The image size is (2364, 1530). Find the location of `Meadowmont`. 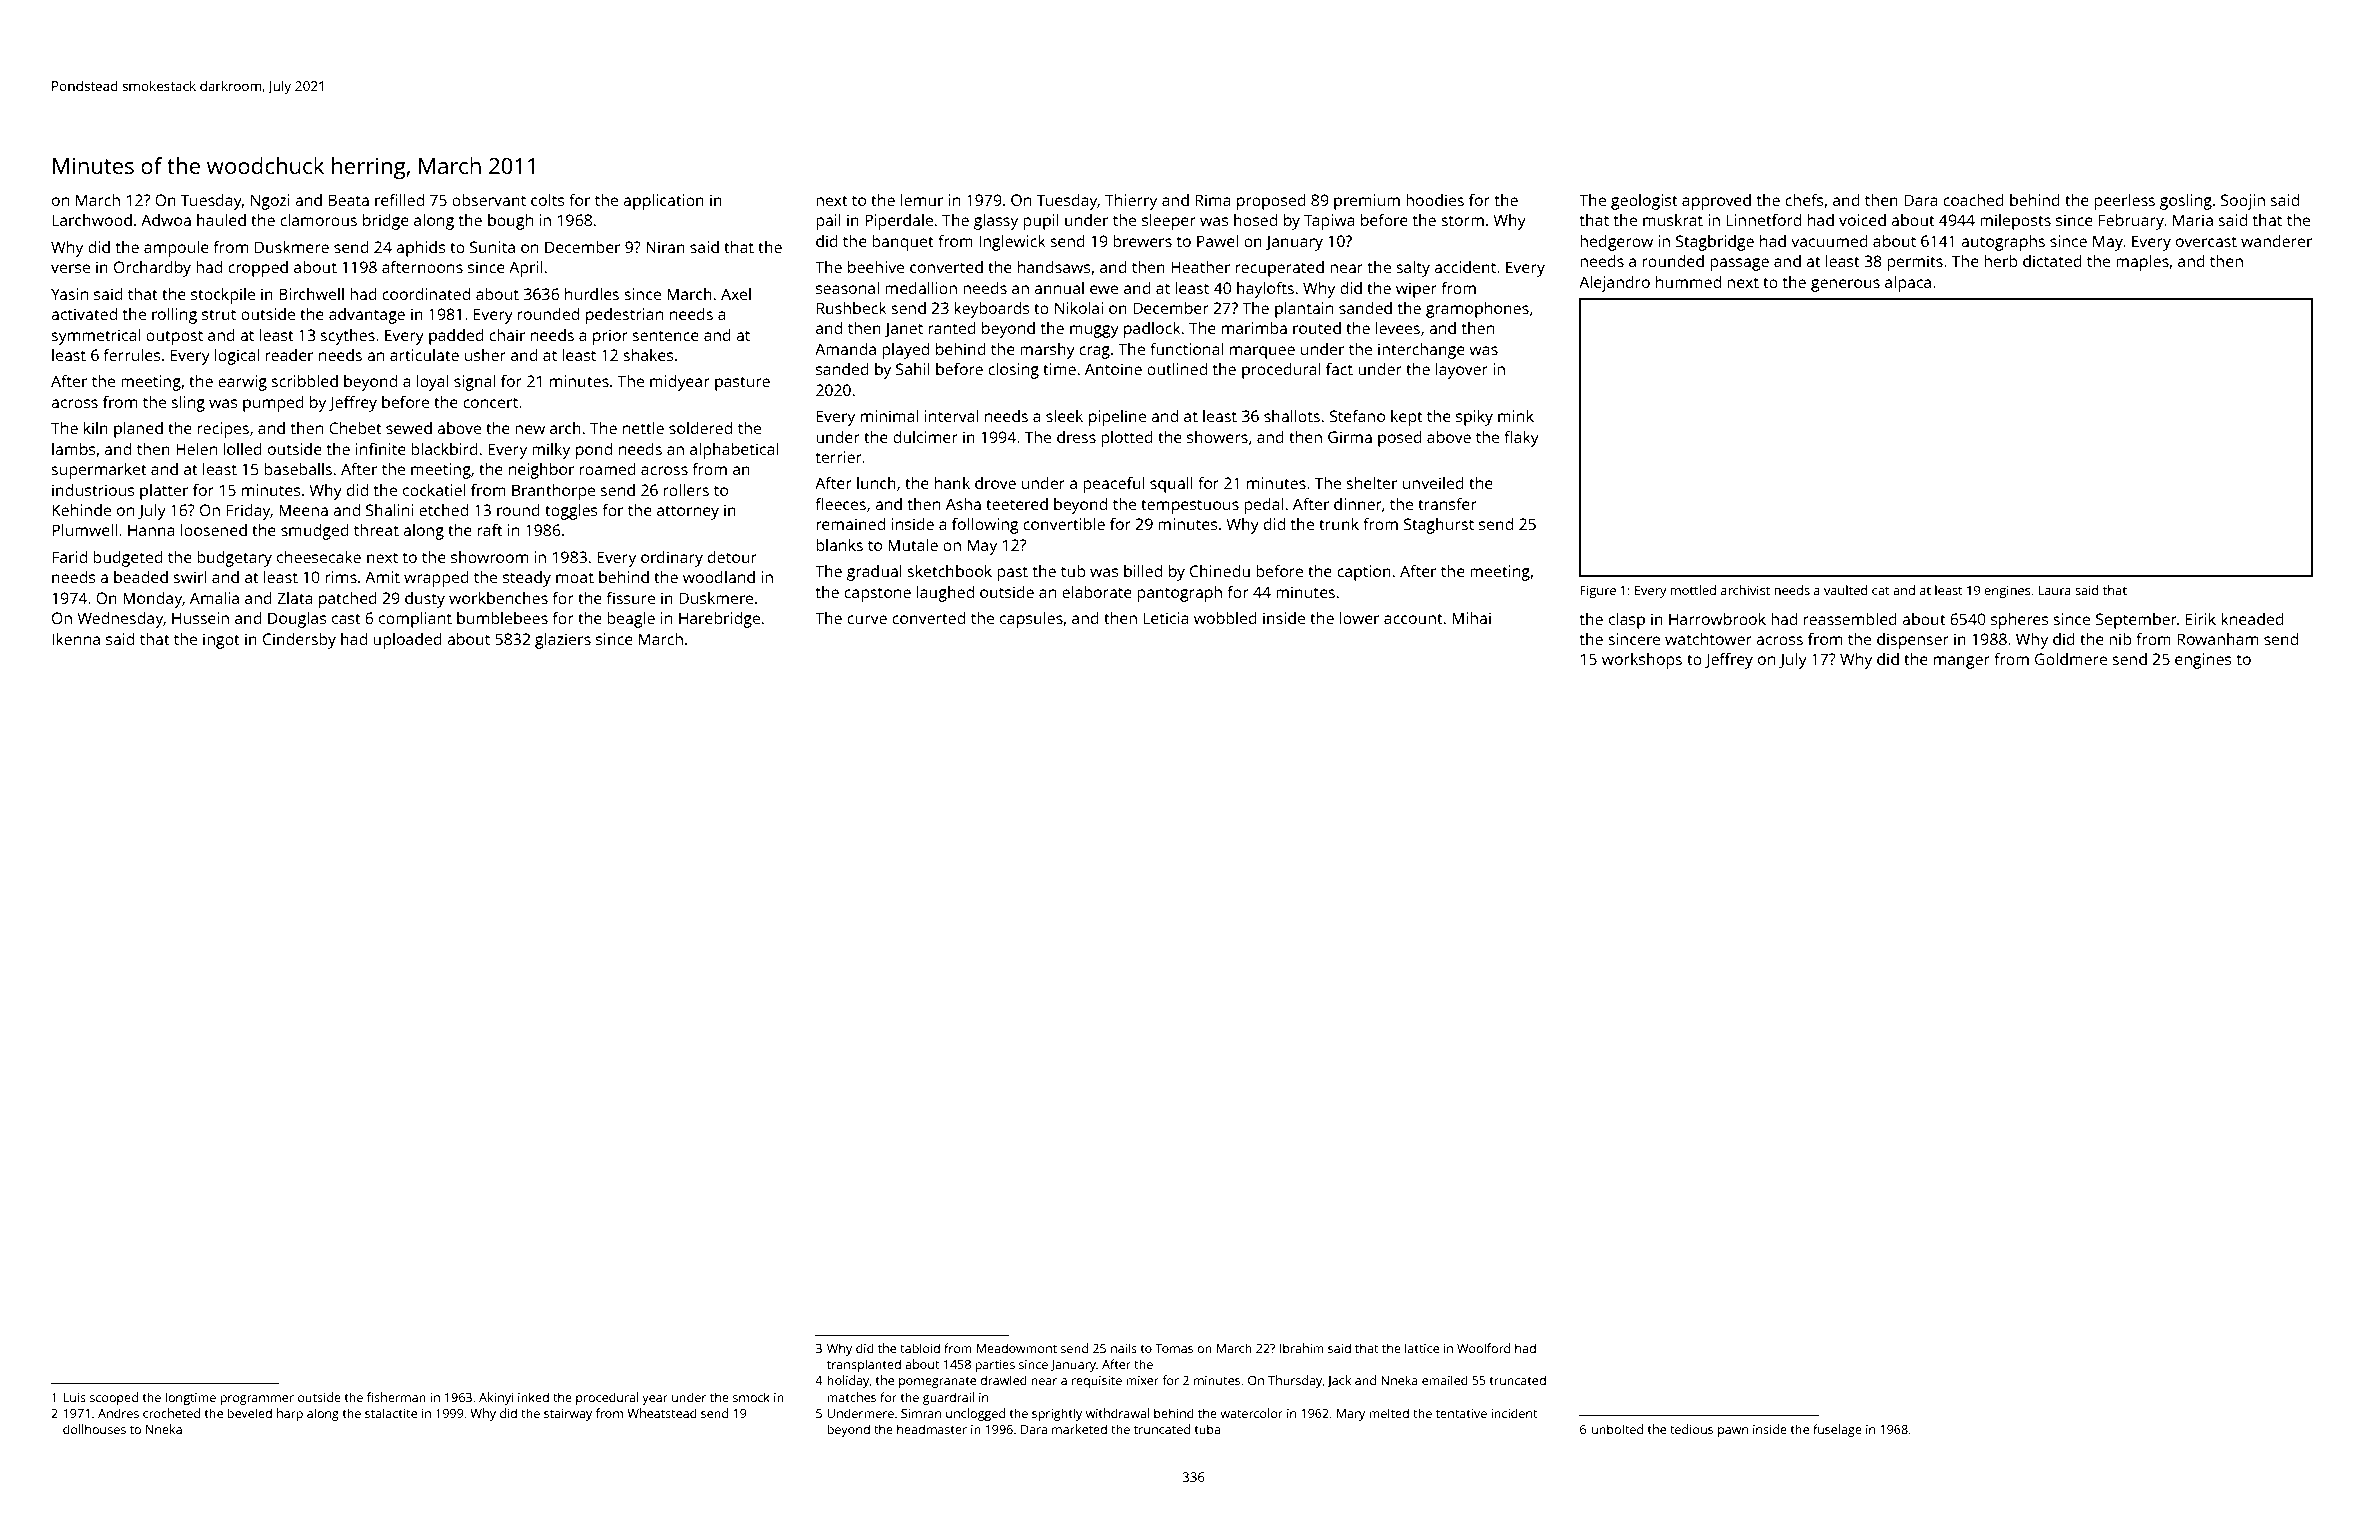

Meadowmont is located at coordinates (1017, 1348).
